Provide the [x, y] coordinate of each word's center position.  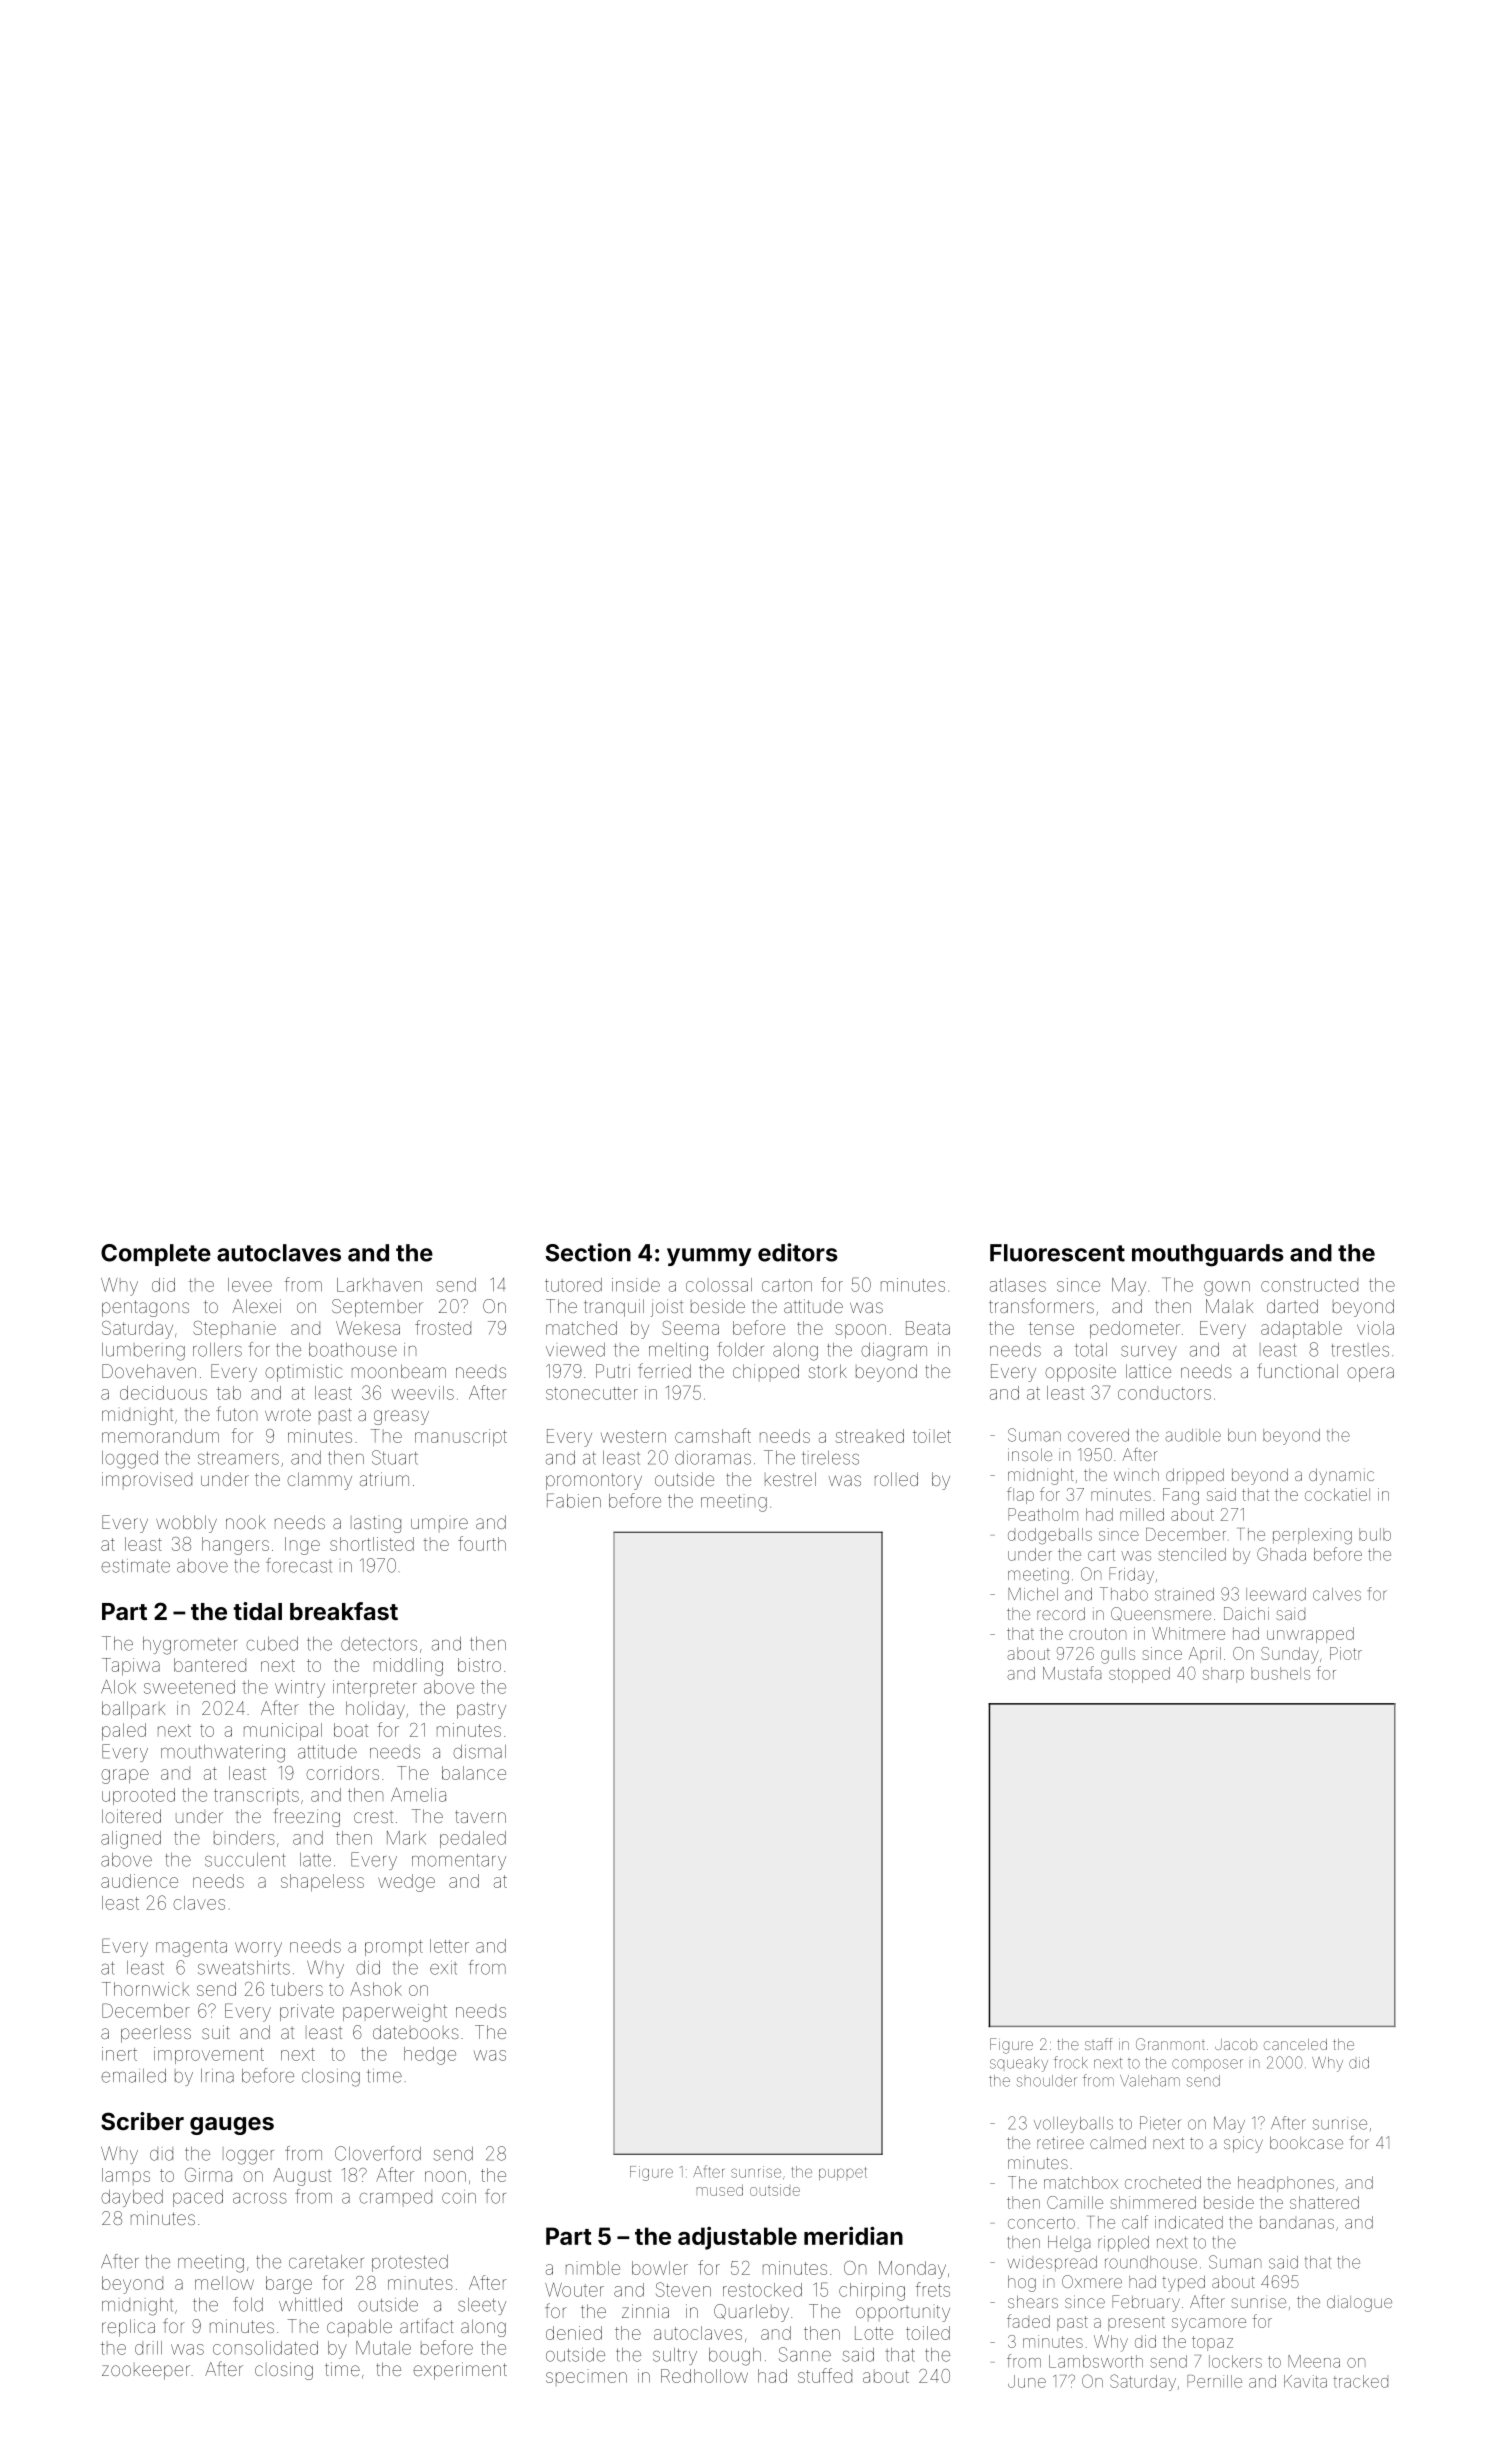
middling [408, 1667]
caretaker [326, 2262]
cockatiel [1337, 1494]
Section [588, 1252]
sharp [1223, 1675]
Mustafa [1072, 1673]
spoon [860, 1331]
